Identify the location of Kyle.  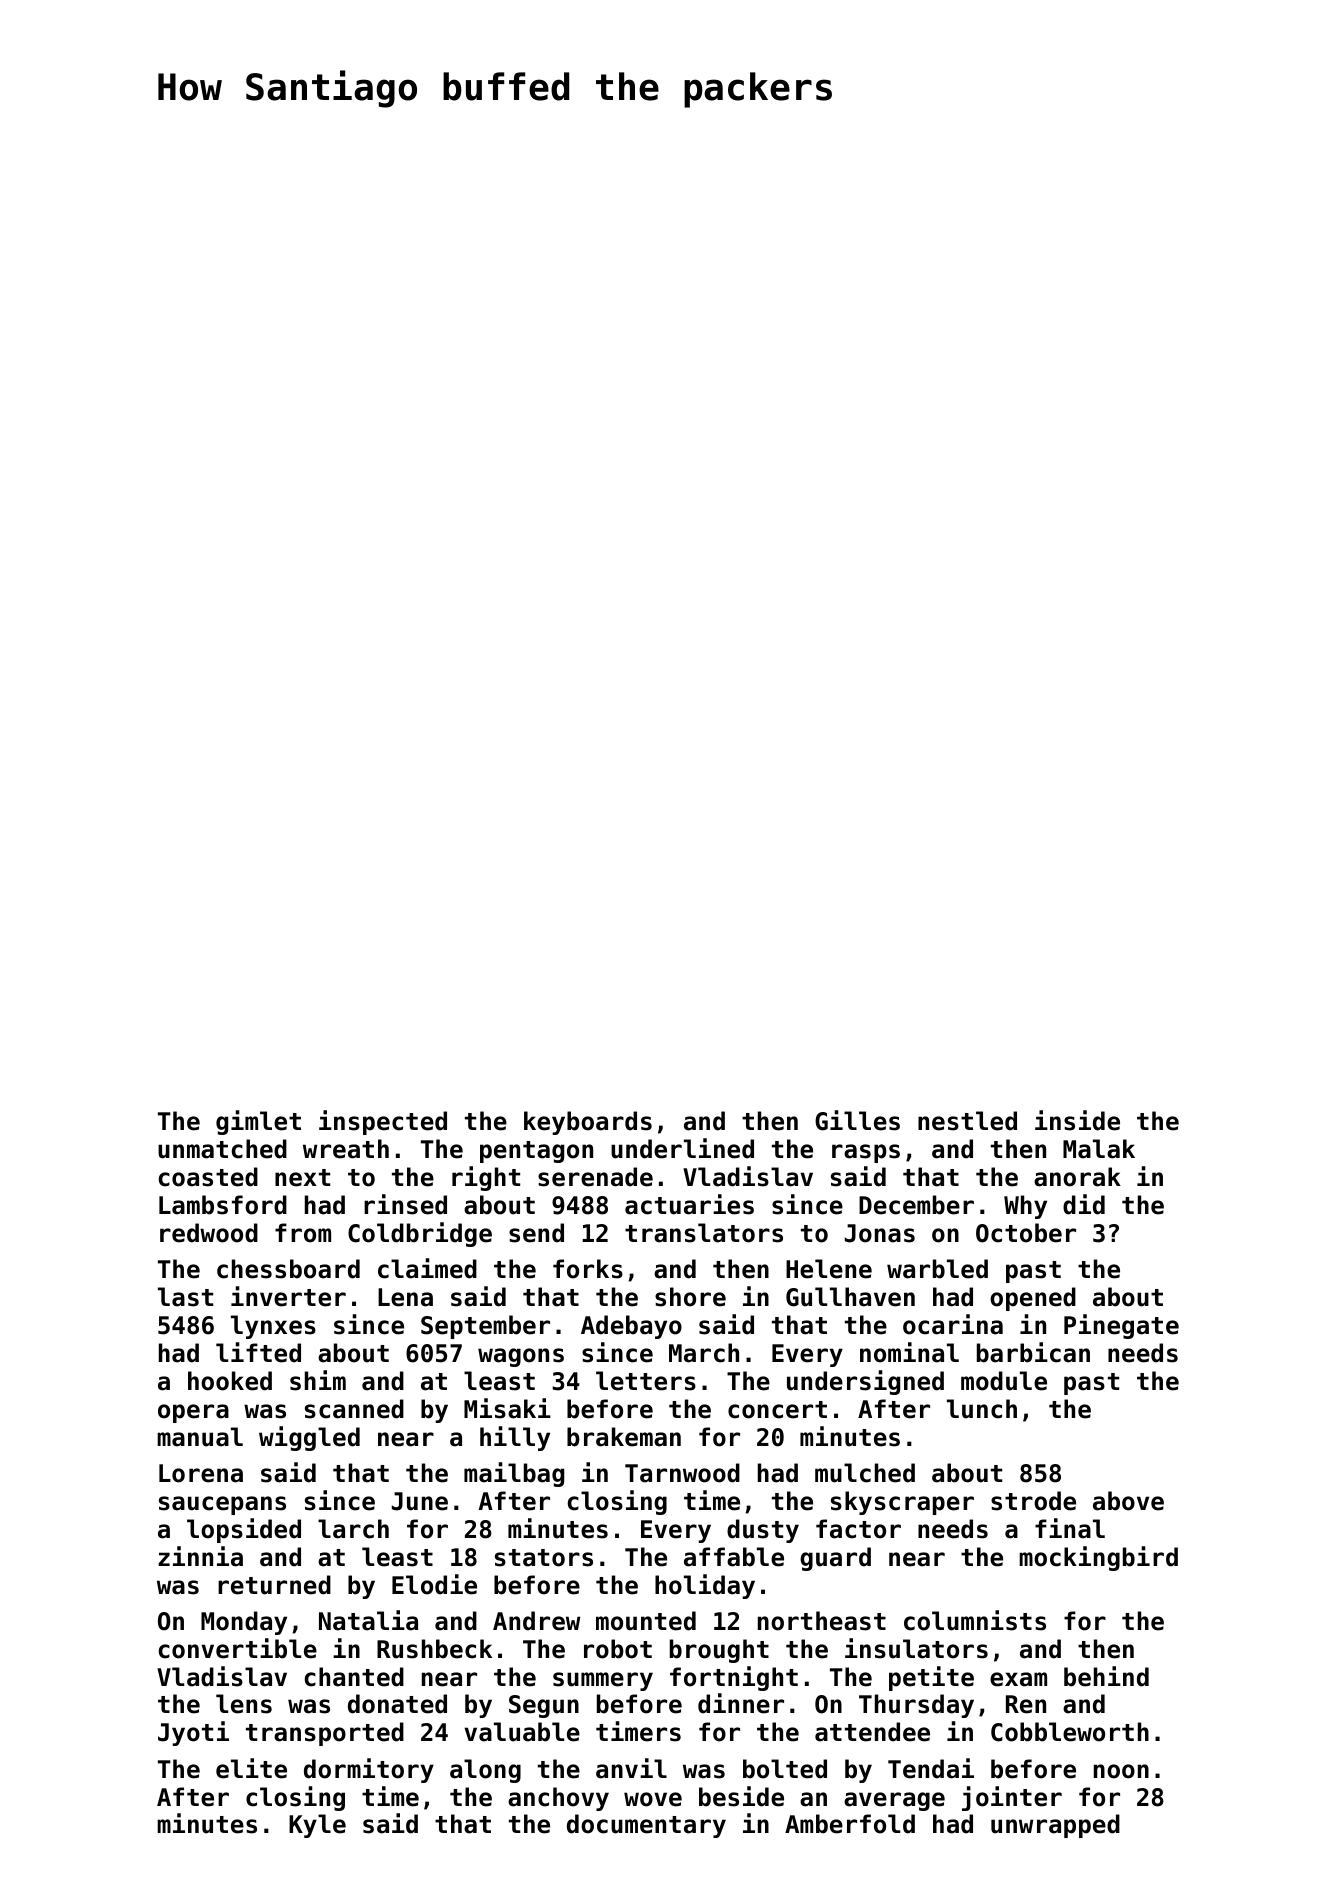
(317, 1826).
